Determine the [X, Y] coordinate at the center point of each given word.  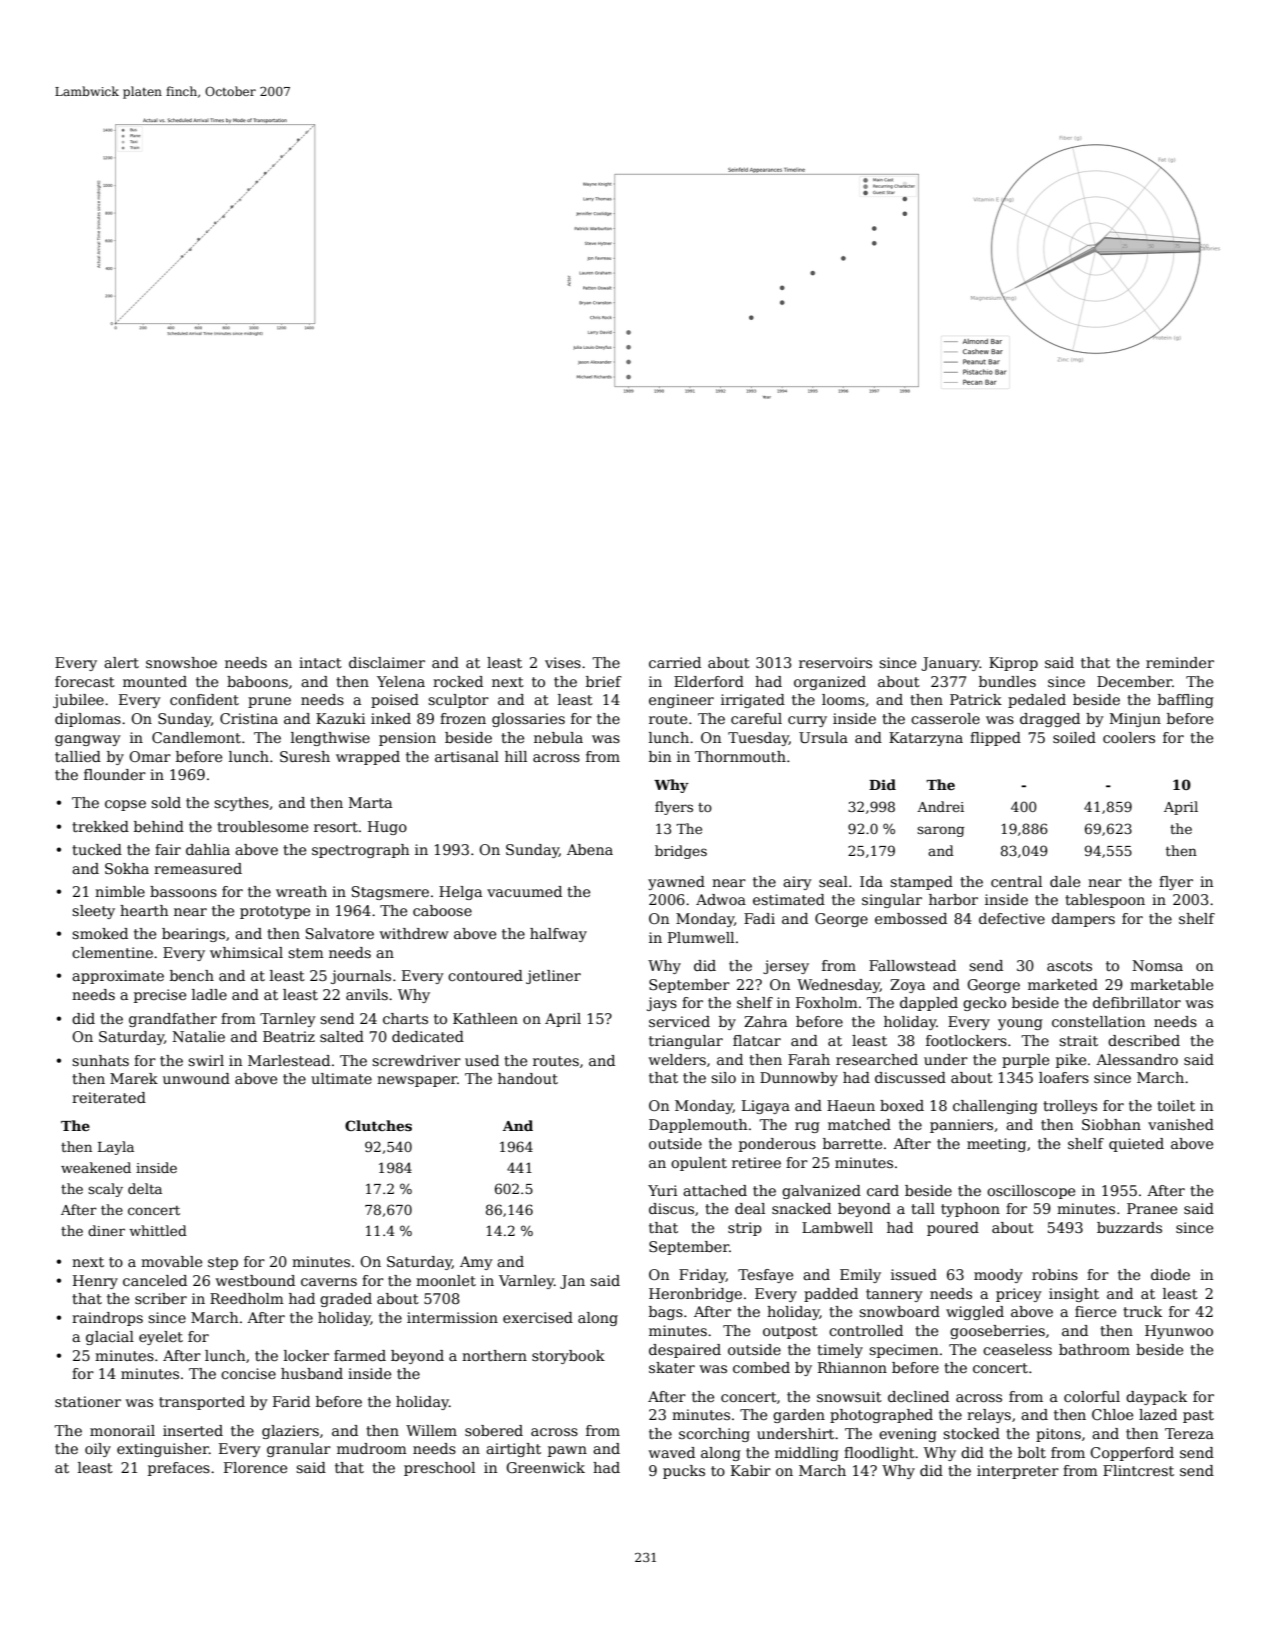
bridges [681, 852]
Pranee [1152, 1208]
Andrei [940, 806]
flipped [995, 739]
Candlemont [196, 737]
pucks [684, 1472]
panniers [961, 1126]
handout [528, 1078]
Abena [590, 849]
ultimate [341, 1078]
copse [125, 805]
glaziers [290, 1432]
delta [145, 1188]
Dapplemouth [698, 1126]
